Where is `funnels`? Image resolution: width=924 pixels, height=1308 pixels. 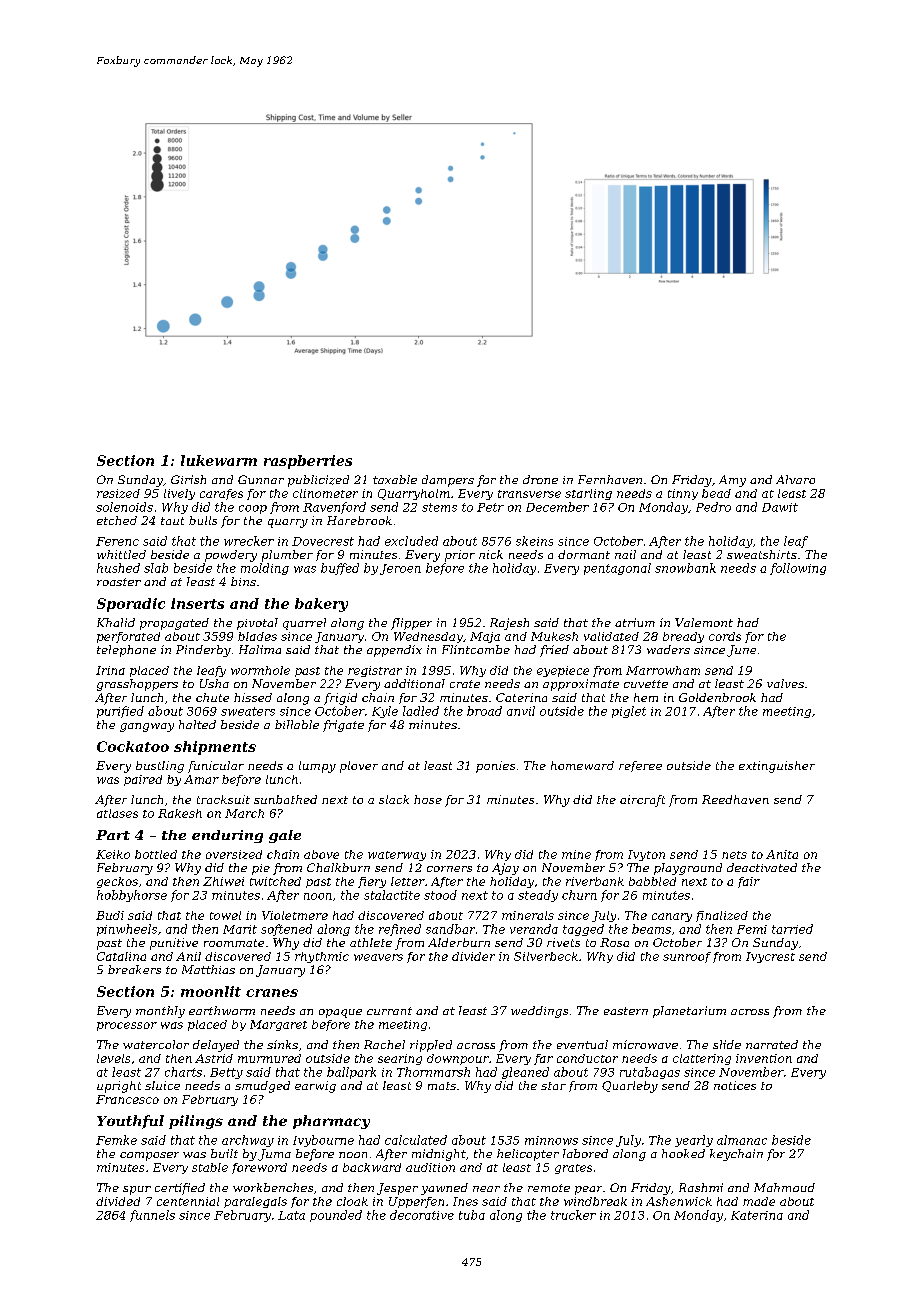
funnels is located at coordinates (152, 1216).
